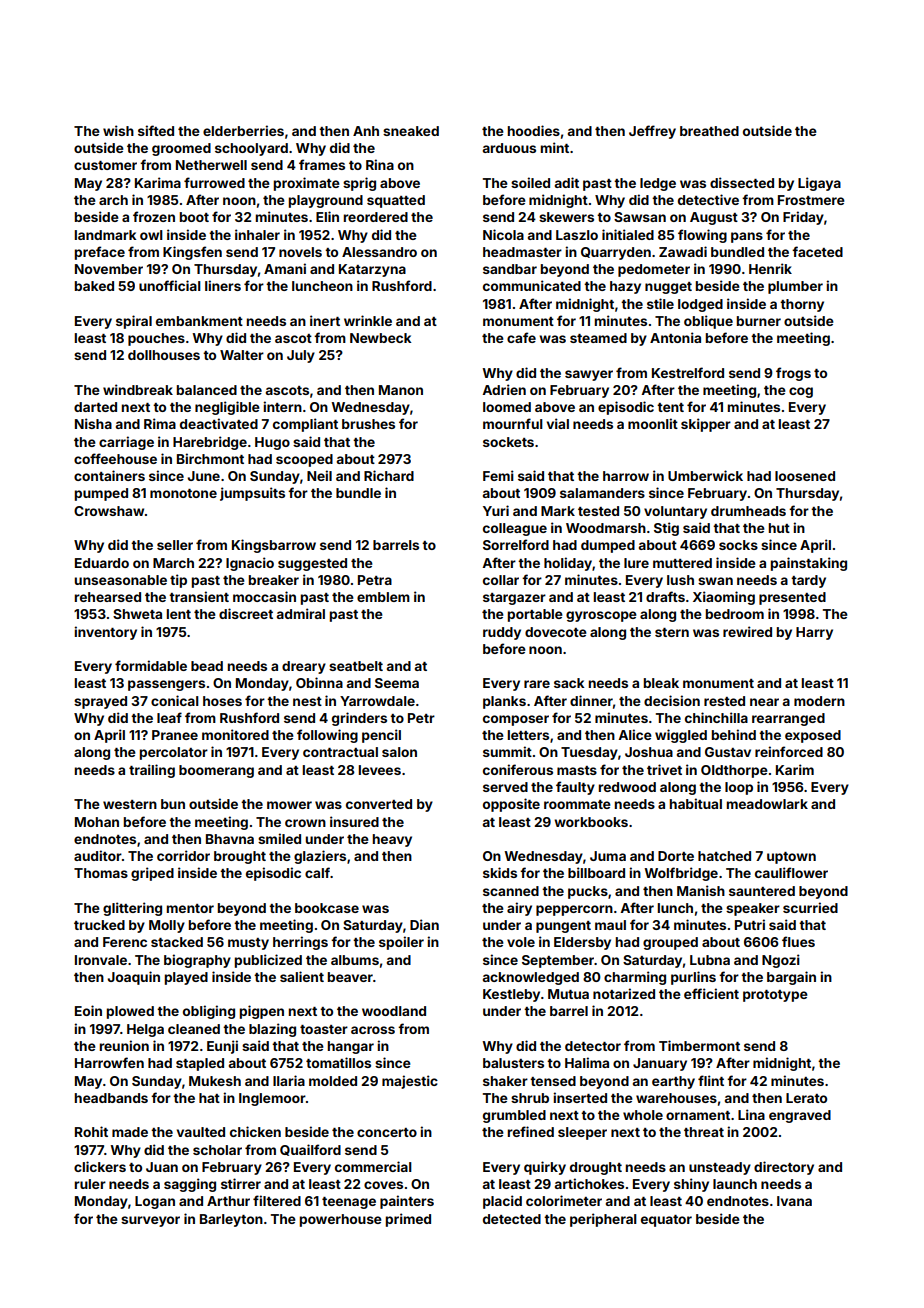 The image size is (924, 1308). What do you see at coordinates (380, 338) in the page?
I see `Newbeck` at bounding box center [380, 338].
